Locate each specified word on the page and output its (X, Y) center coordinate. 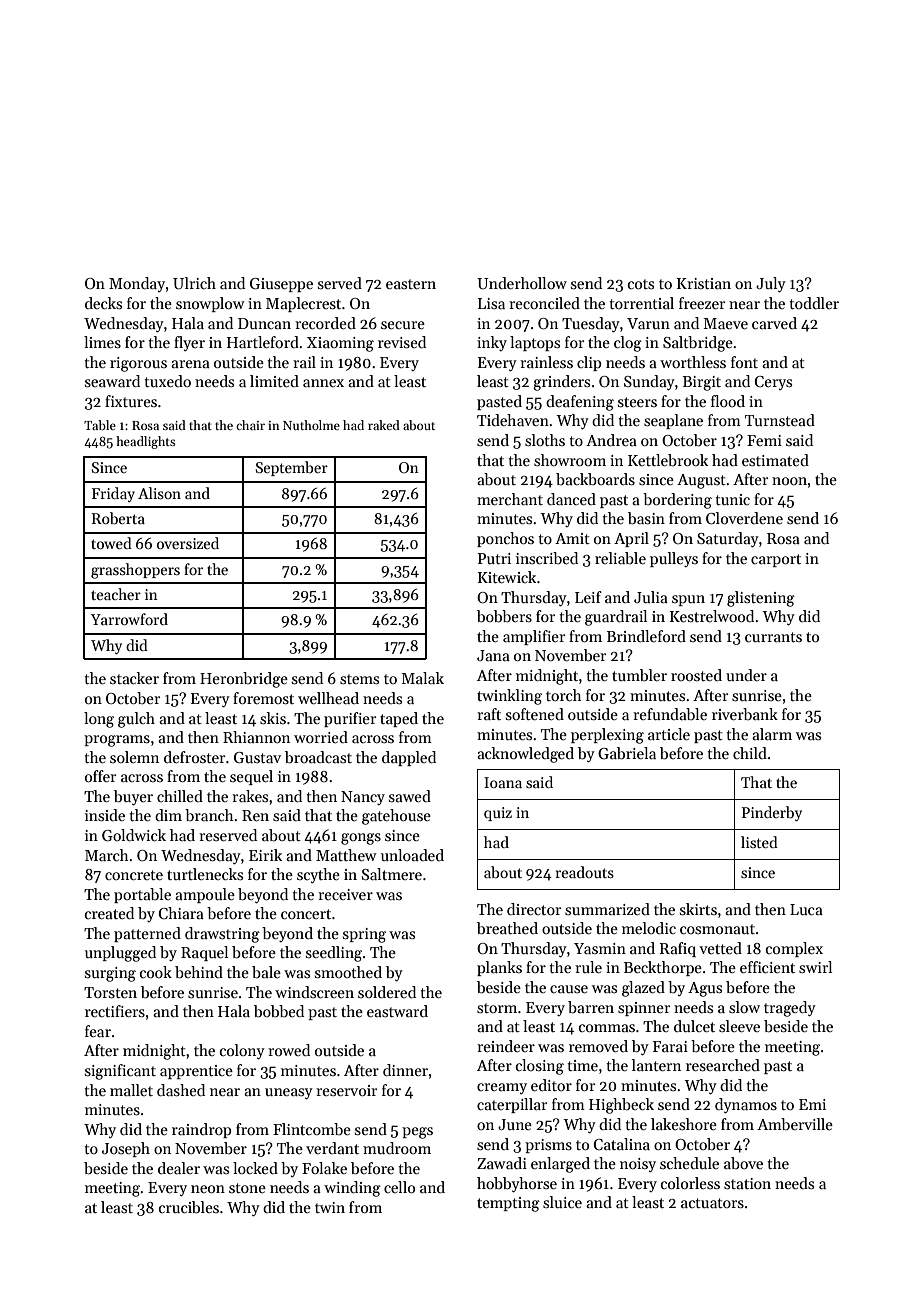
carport (776, 560)
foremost (263, 698)
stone (247, 1188)
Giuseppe (281, 285)
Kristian (704, 283)
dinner (405, 1070)
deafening (580, 403)
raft (489, 714)
